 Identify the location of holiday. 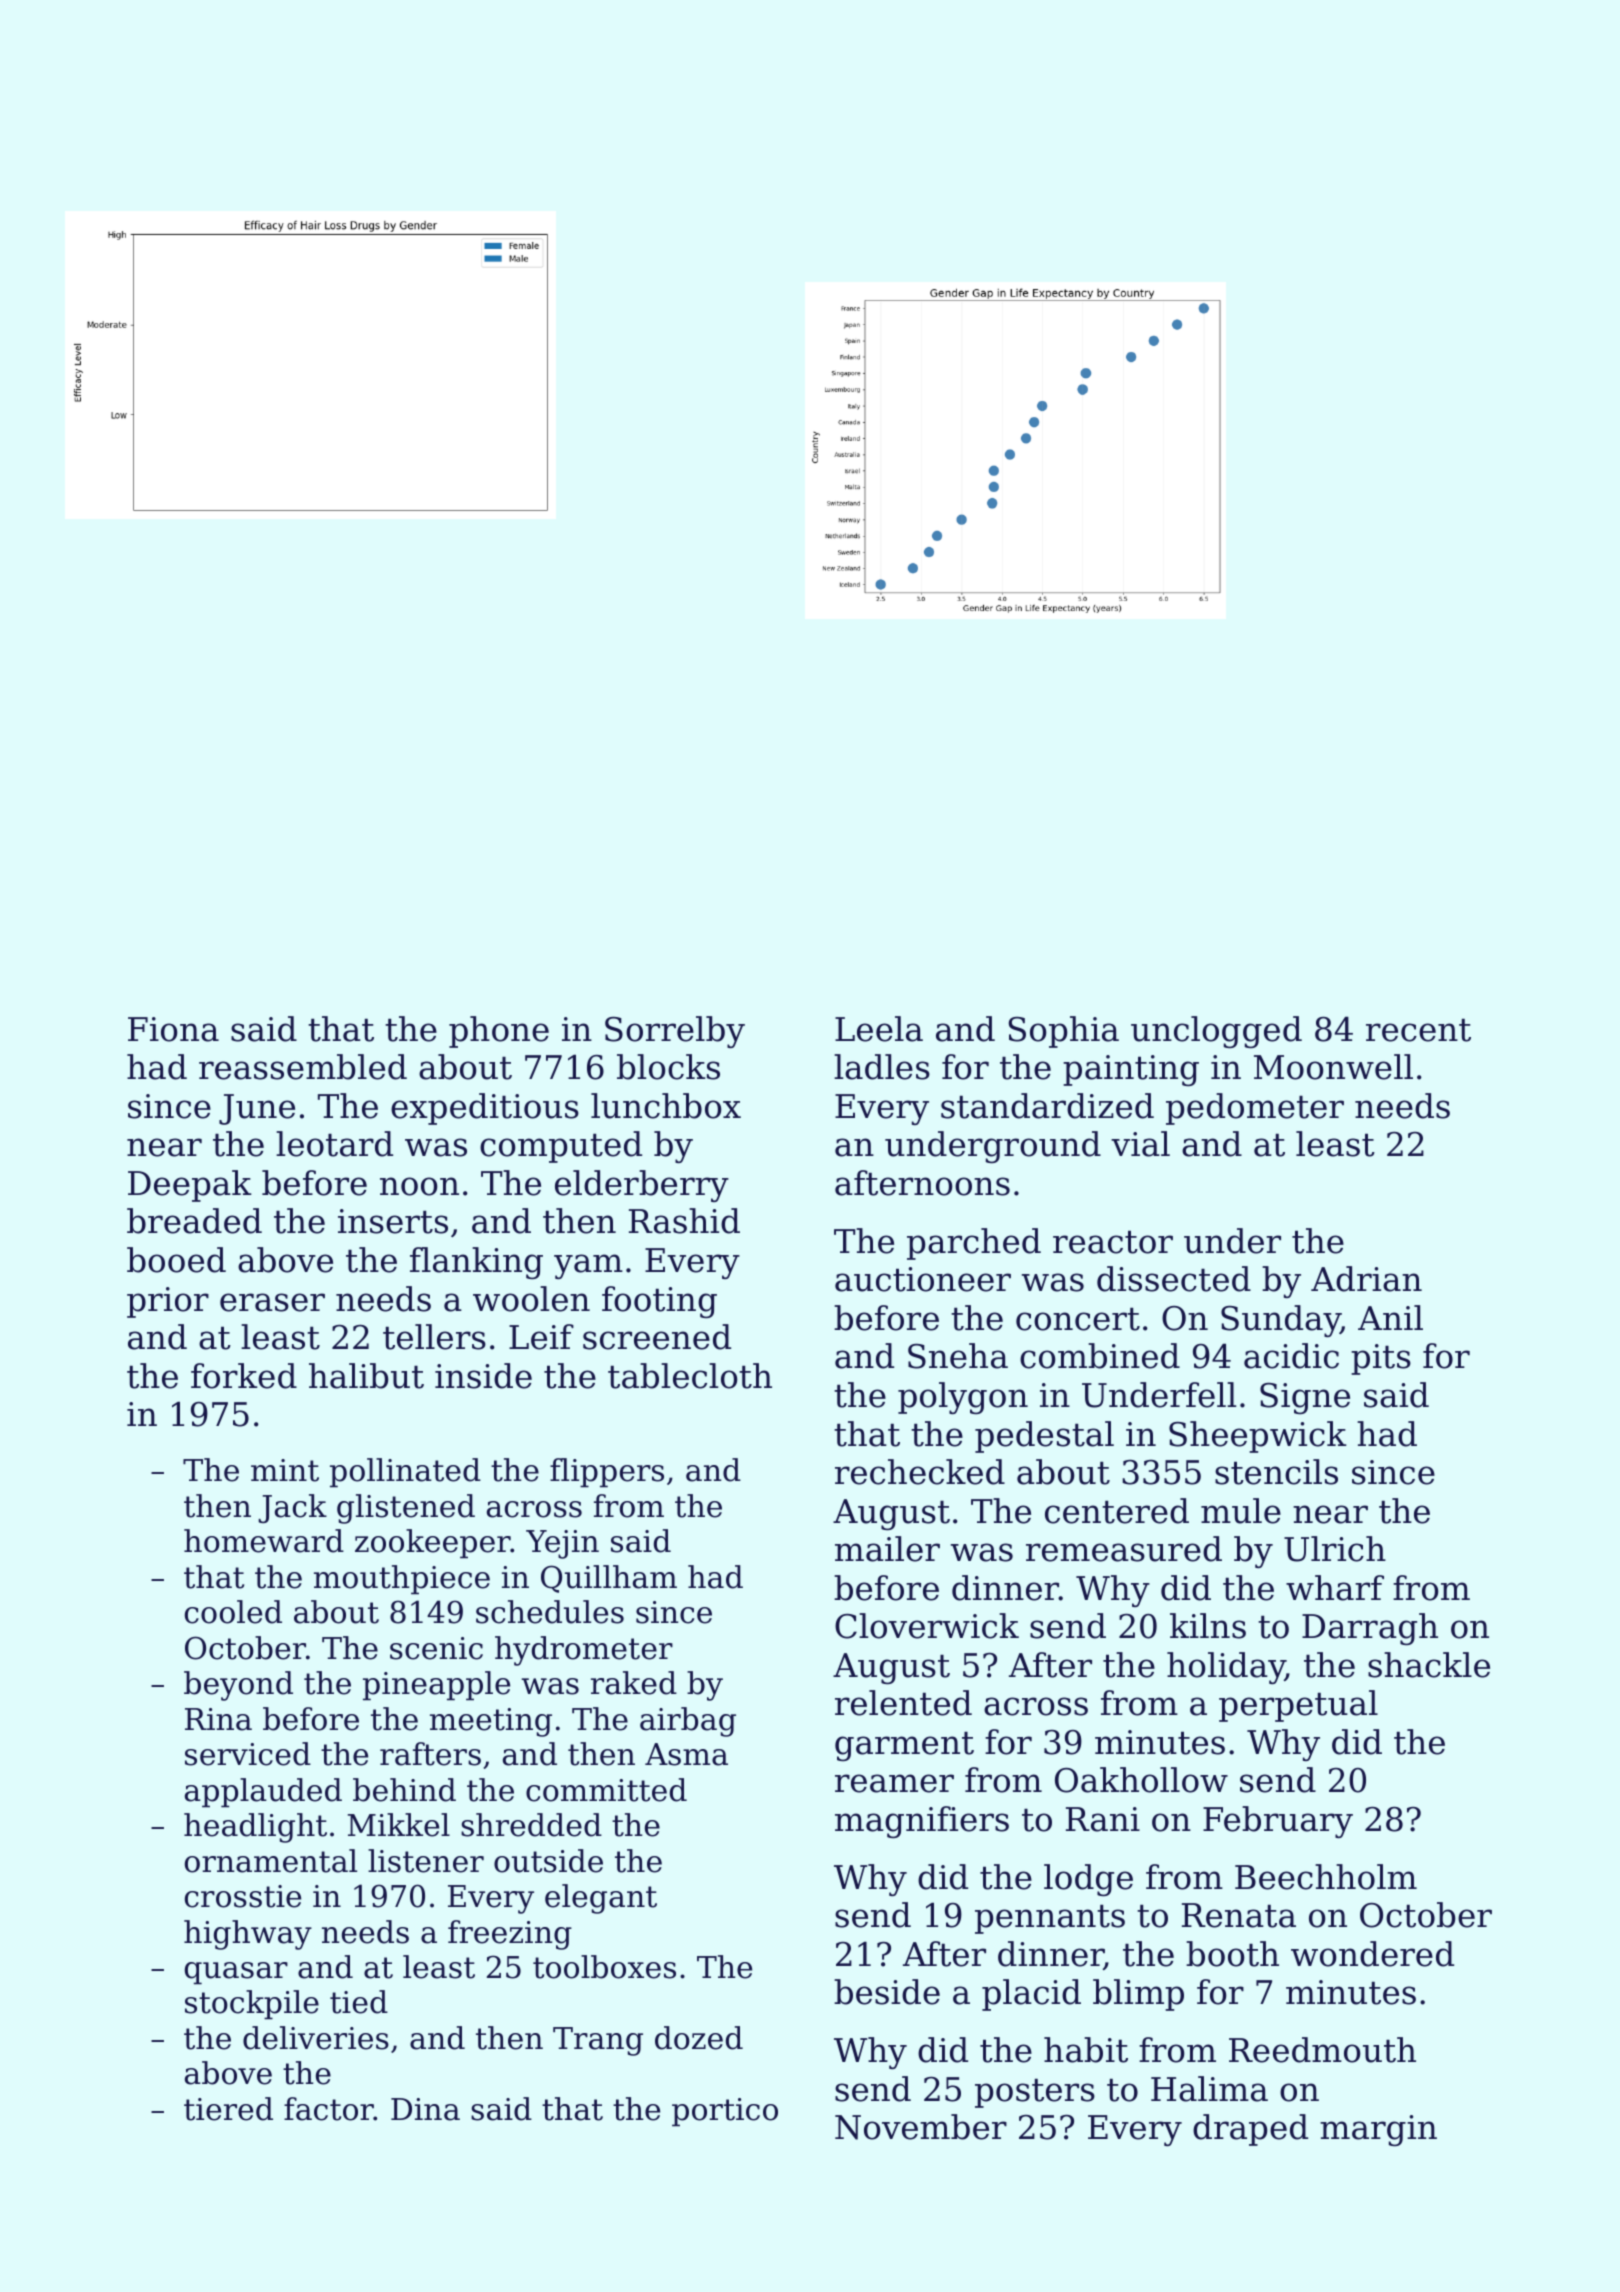
(1226, 1668).
